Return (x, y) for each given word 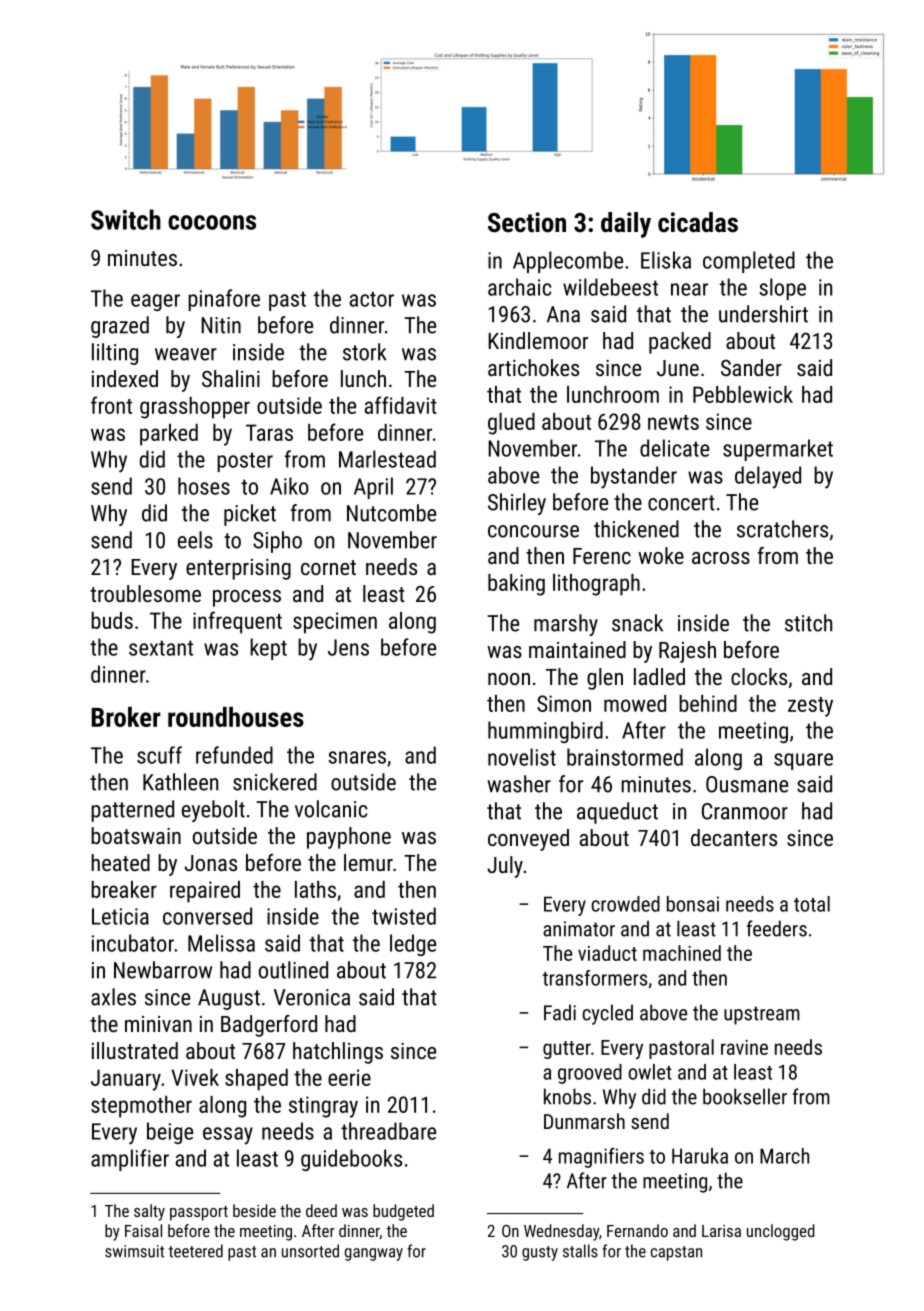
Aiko (289, 486)
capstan (676, 1253)
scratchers (782, 529)
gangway (374, 1254)
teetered (196, 1251)
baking (516, 585)
